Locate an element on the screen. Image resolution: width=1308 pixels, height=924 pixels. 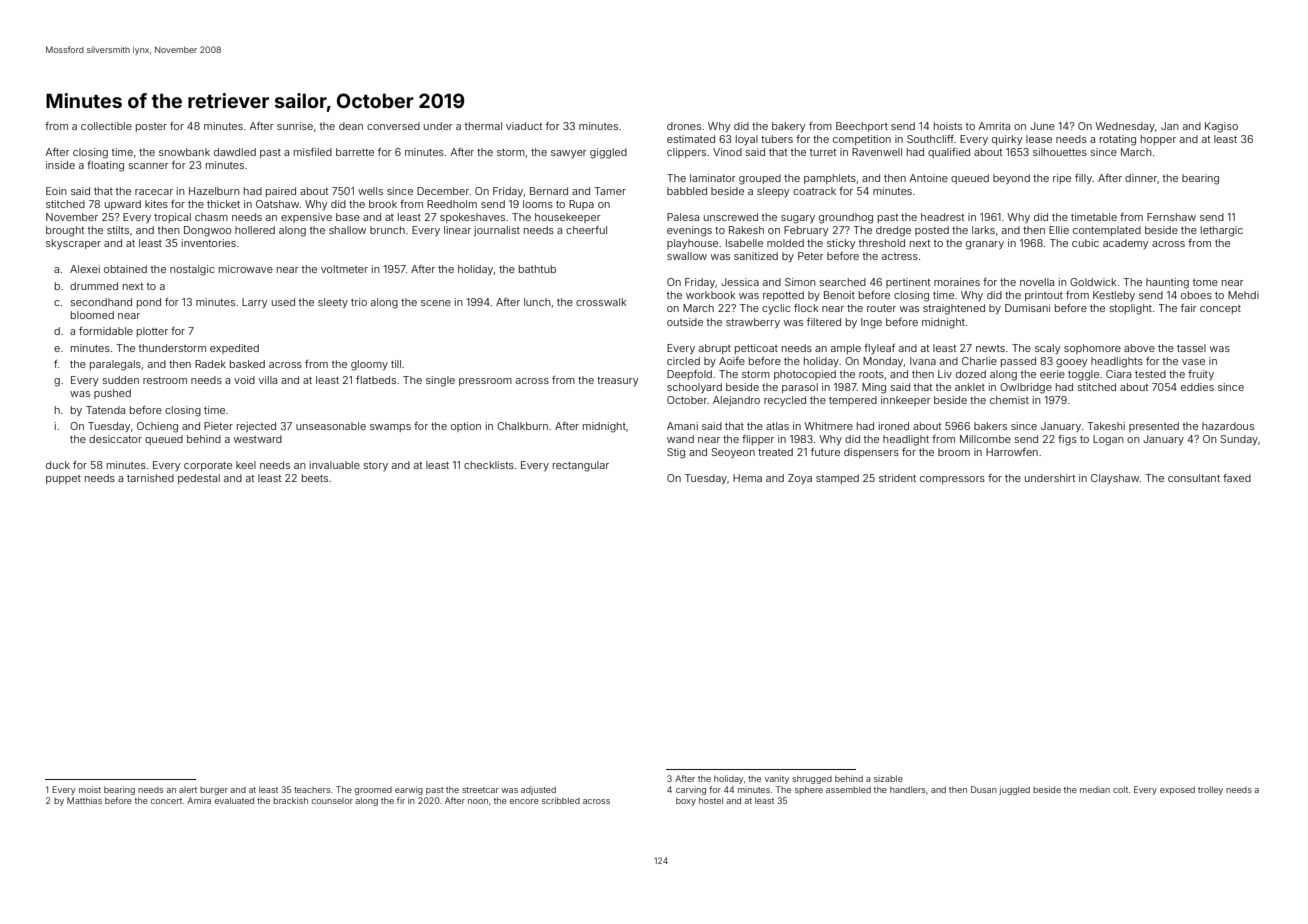
ripe is located at coordinates (1062, 179).
